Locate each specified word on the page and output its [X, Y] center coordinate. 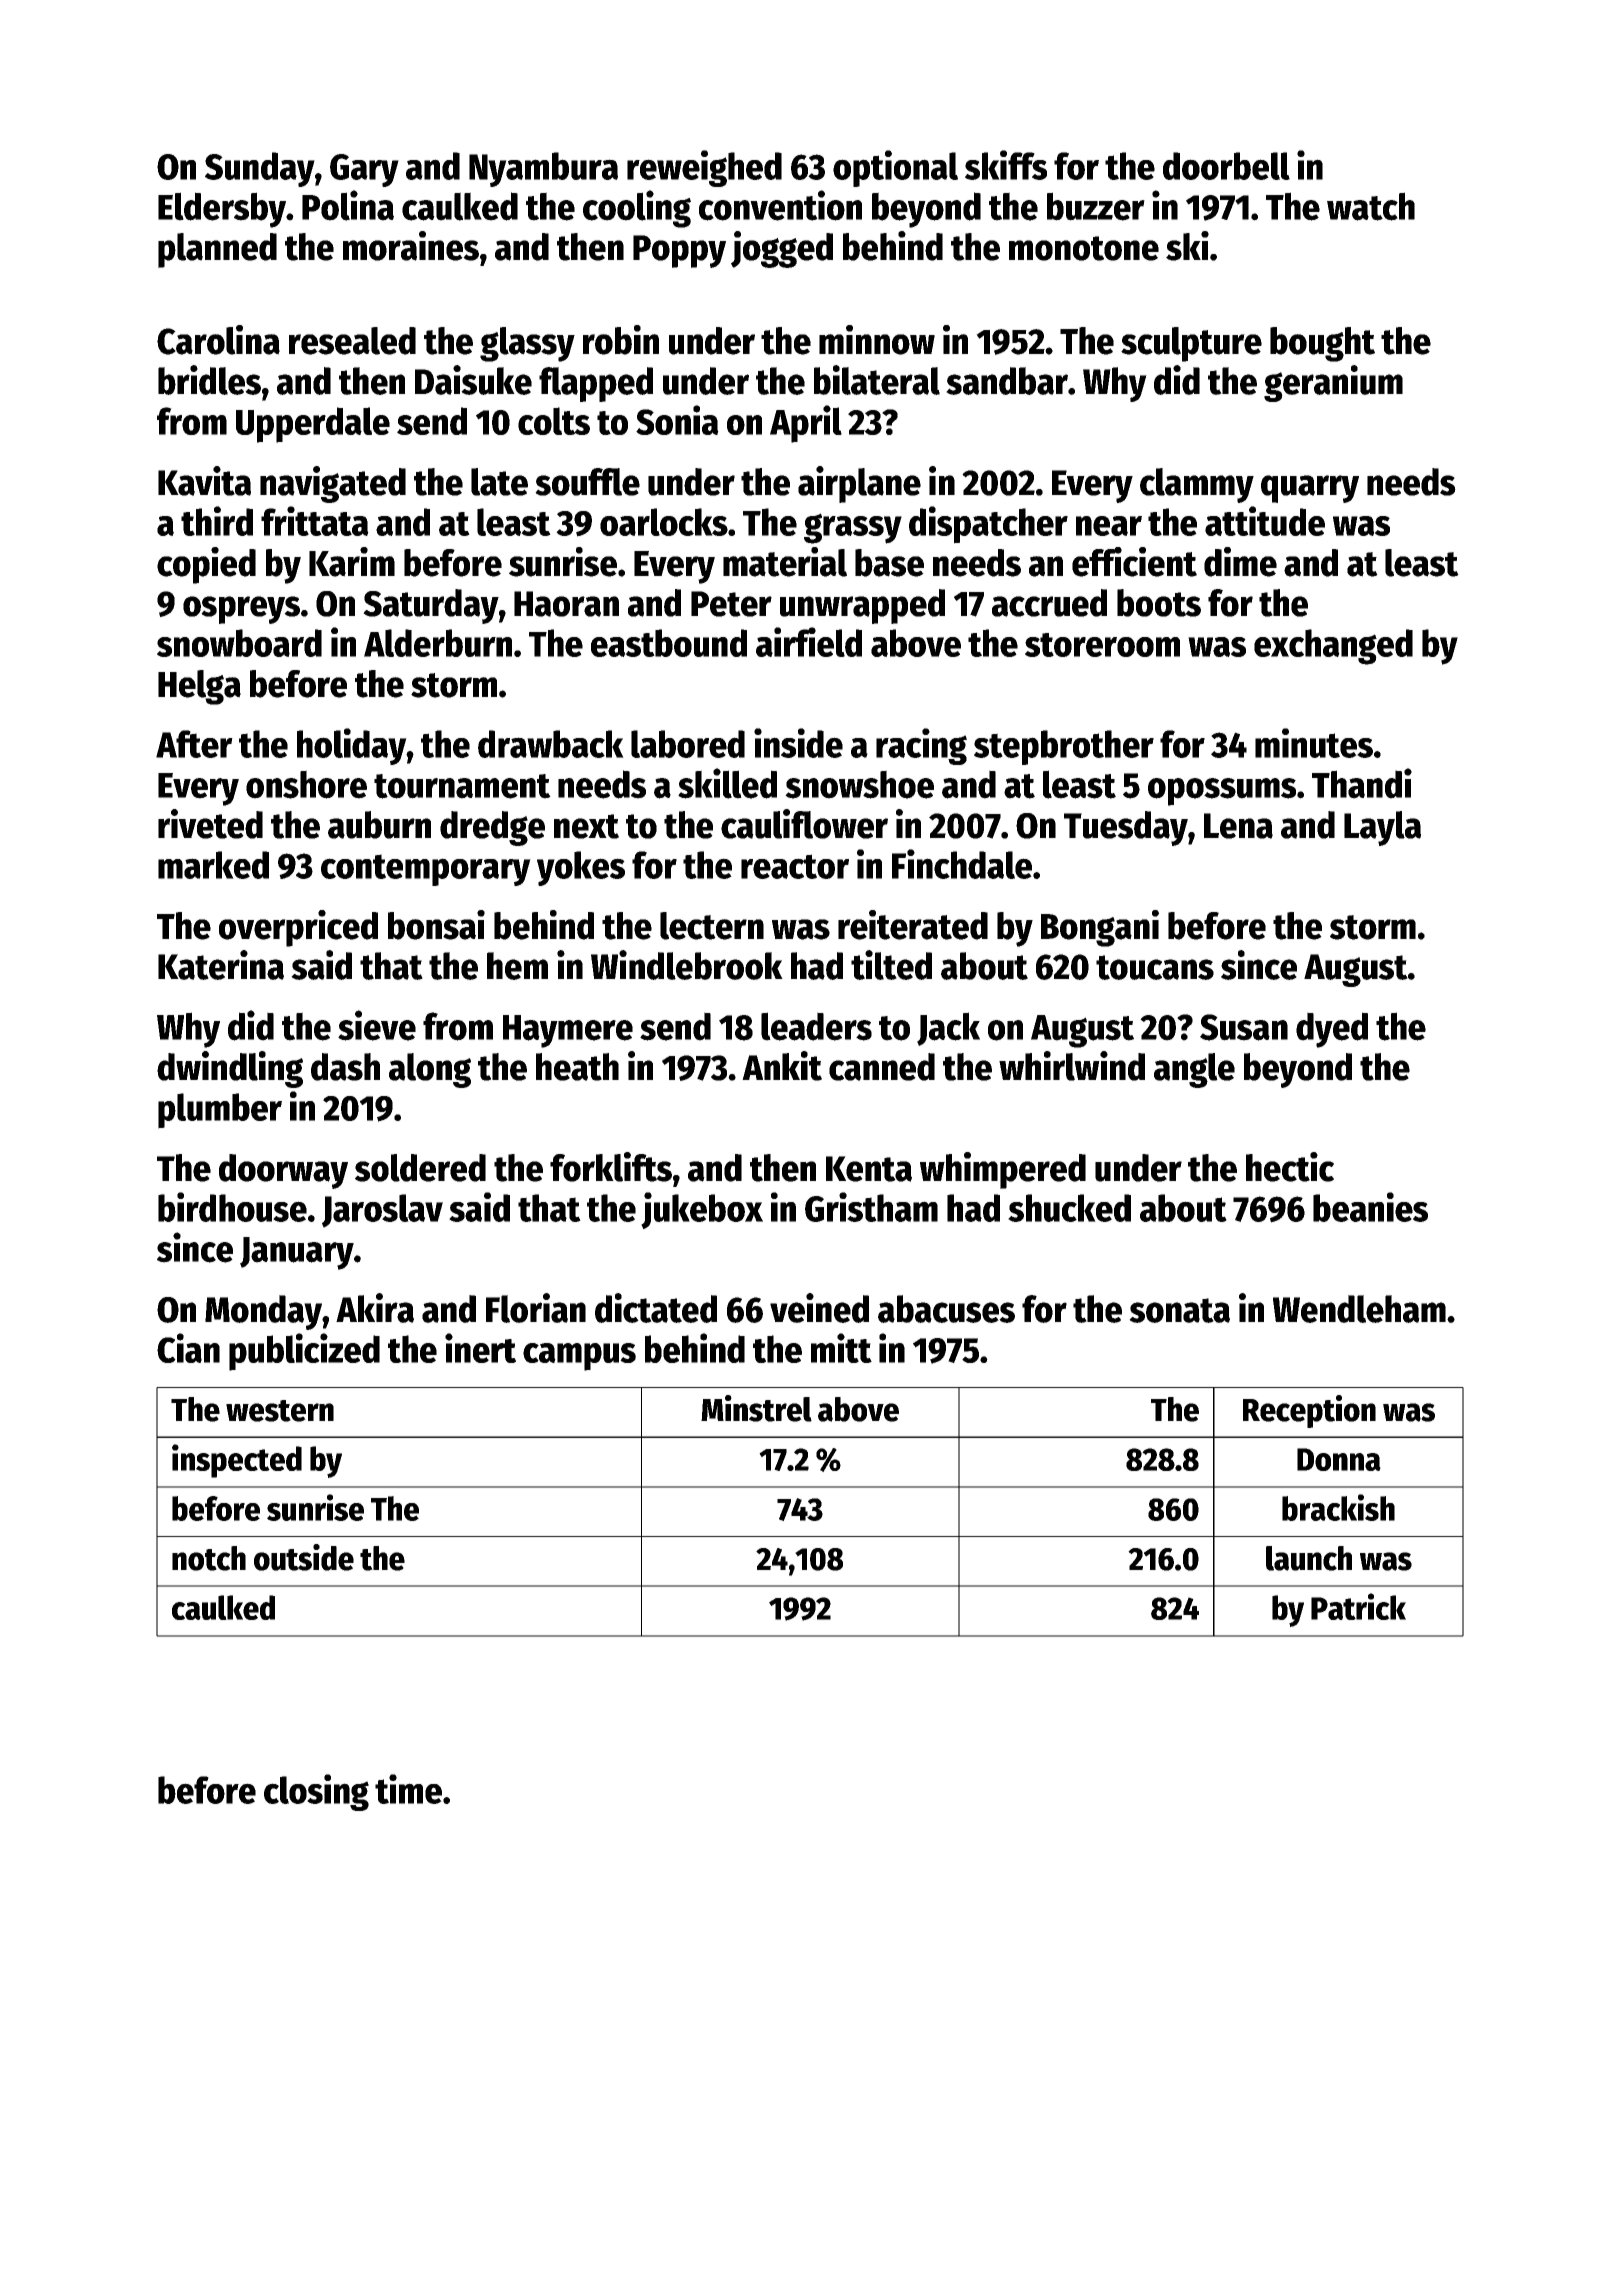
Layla [1382, 828]
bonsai [436, 925]
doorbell [1226, 166]
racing [921, 746]
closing [316, 1792]
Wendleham [1359, 1309]
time [408, 1789]
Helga [199, 687]
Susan [1244, 1027]
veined [819, 1308]
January [297, 1253]
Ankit [782, 1066]
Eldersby [222, 210]
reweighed [704, 168]
